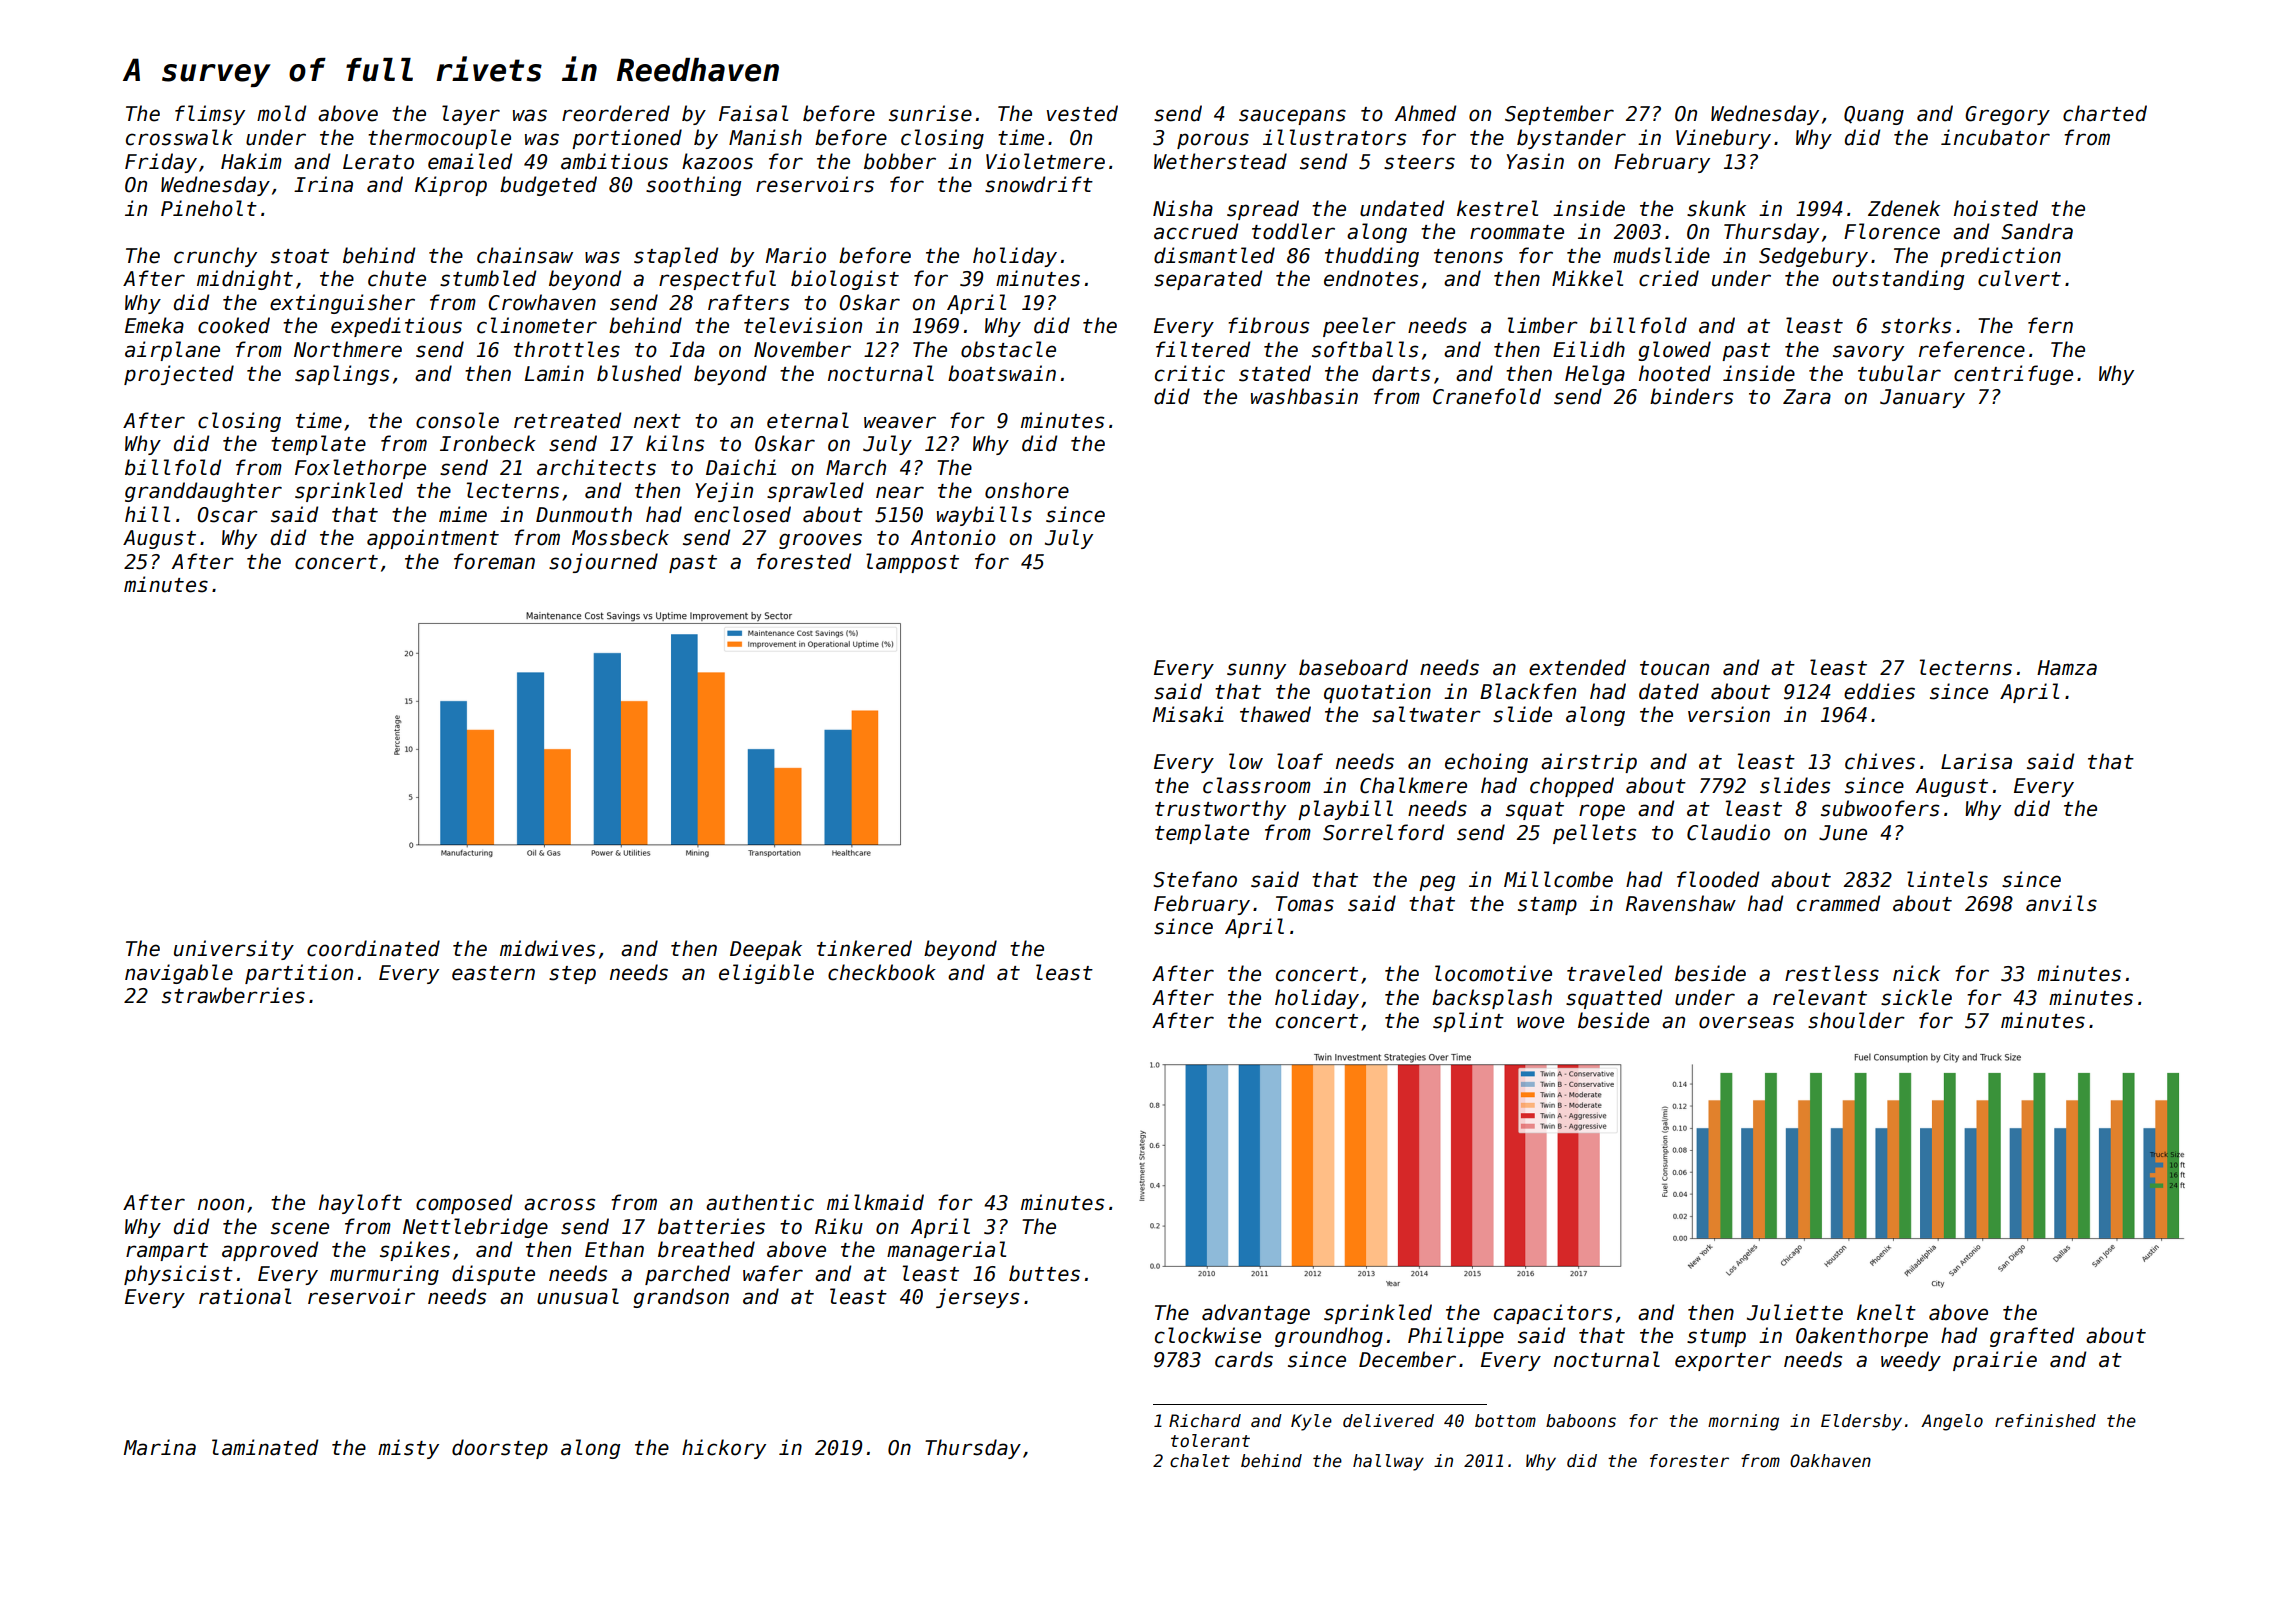  I want to click on boatswain, so click(1002, 373).
